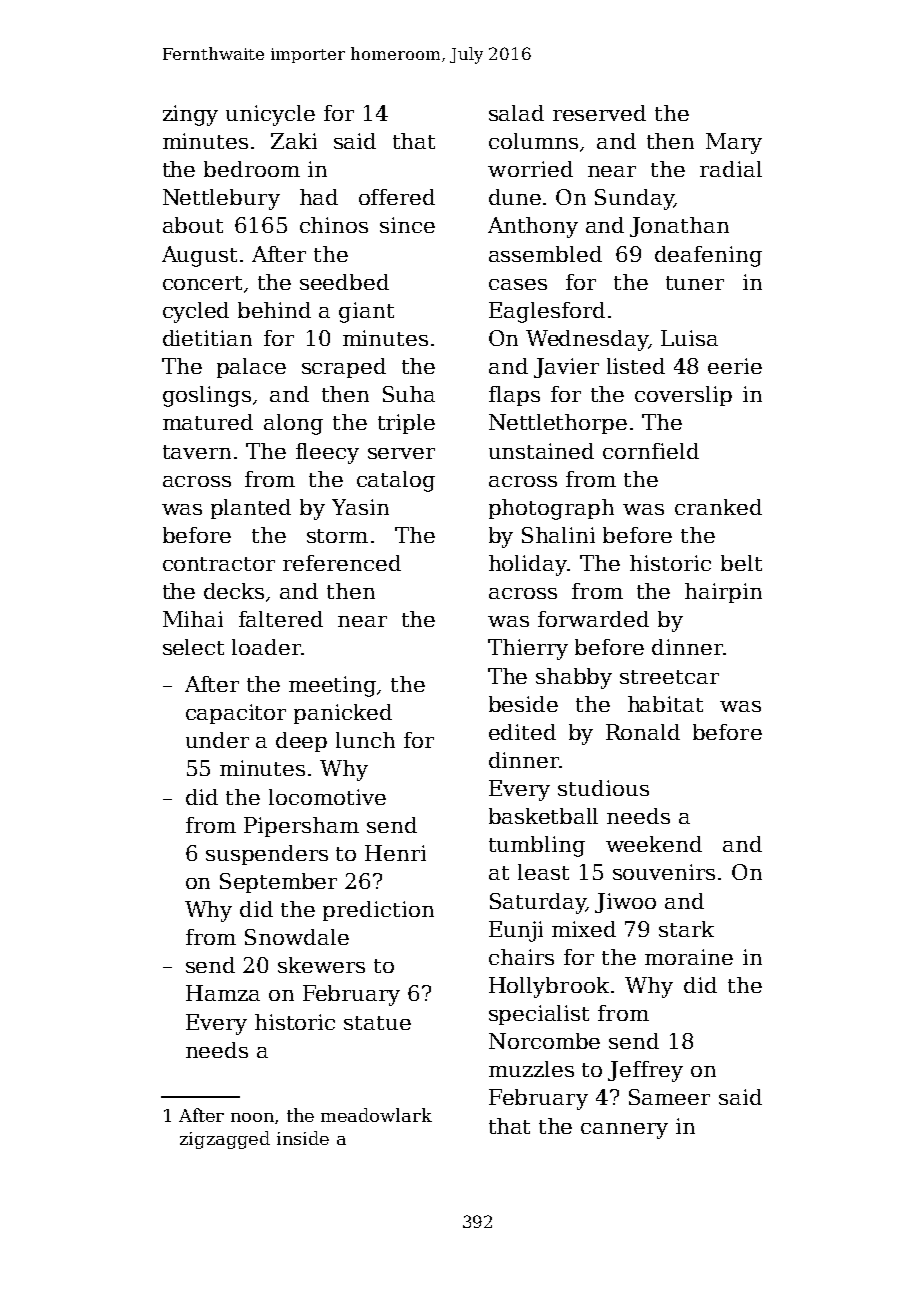 This image has width=924, height=1311. Describe the element at coordinates (342, 563) in the image. I see `referenced` at that location.
